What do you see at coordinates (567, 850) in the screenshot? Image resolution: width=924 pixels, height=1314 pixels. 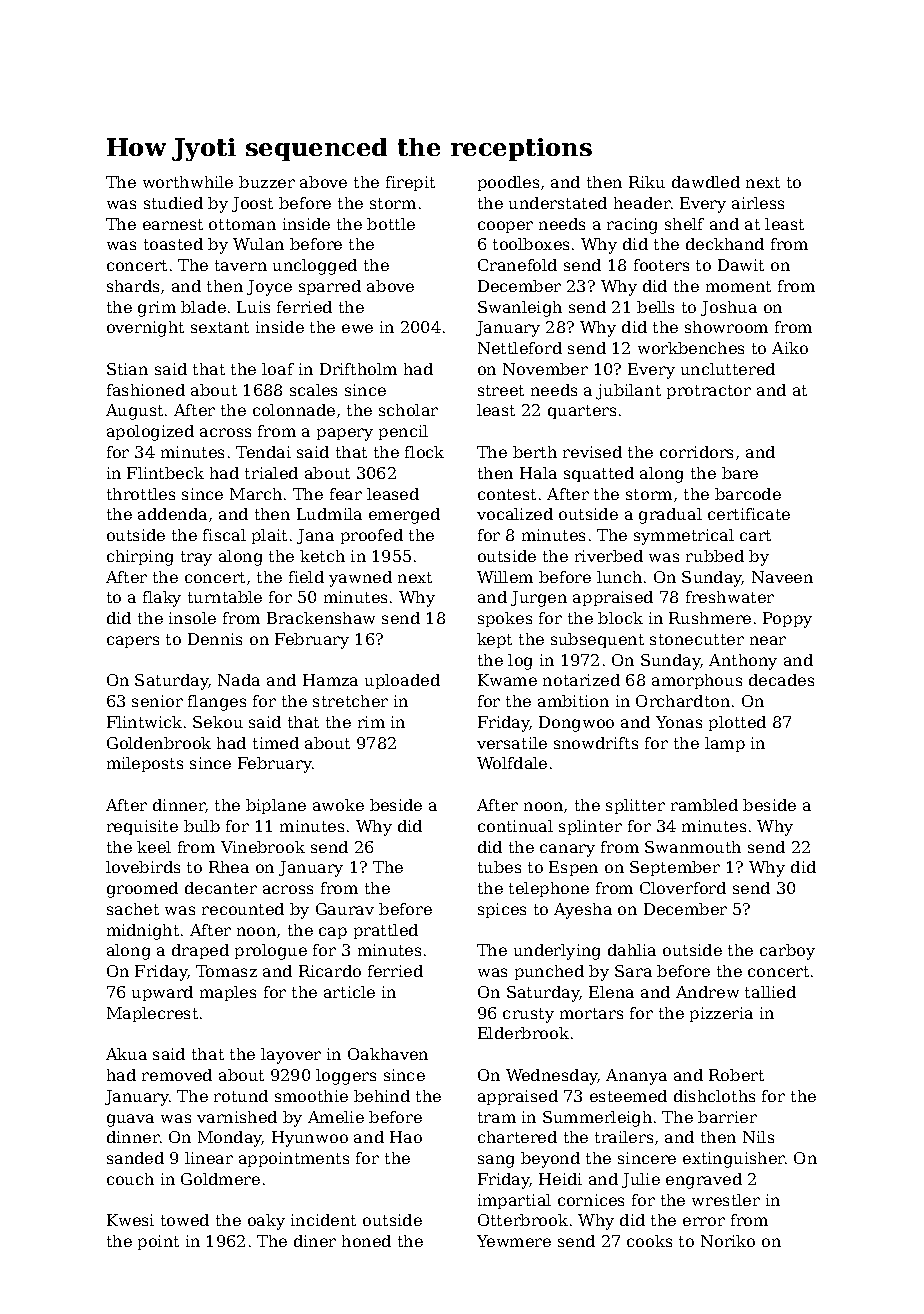 I see `canary` at bounding box center [567, 850].
